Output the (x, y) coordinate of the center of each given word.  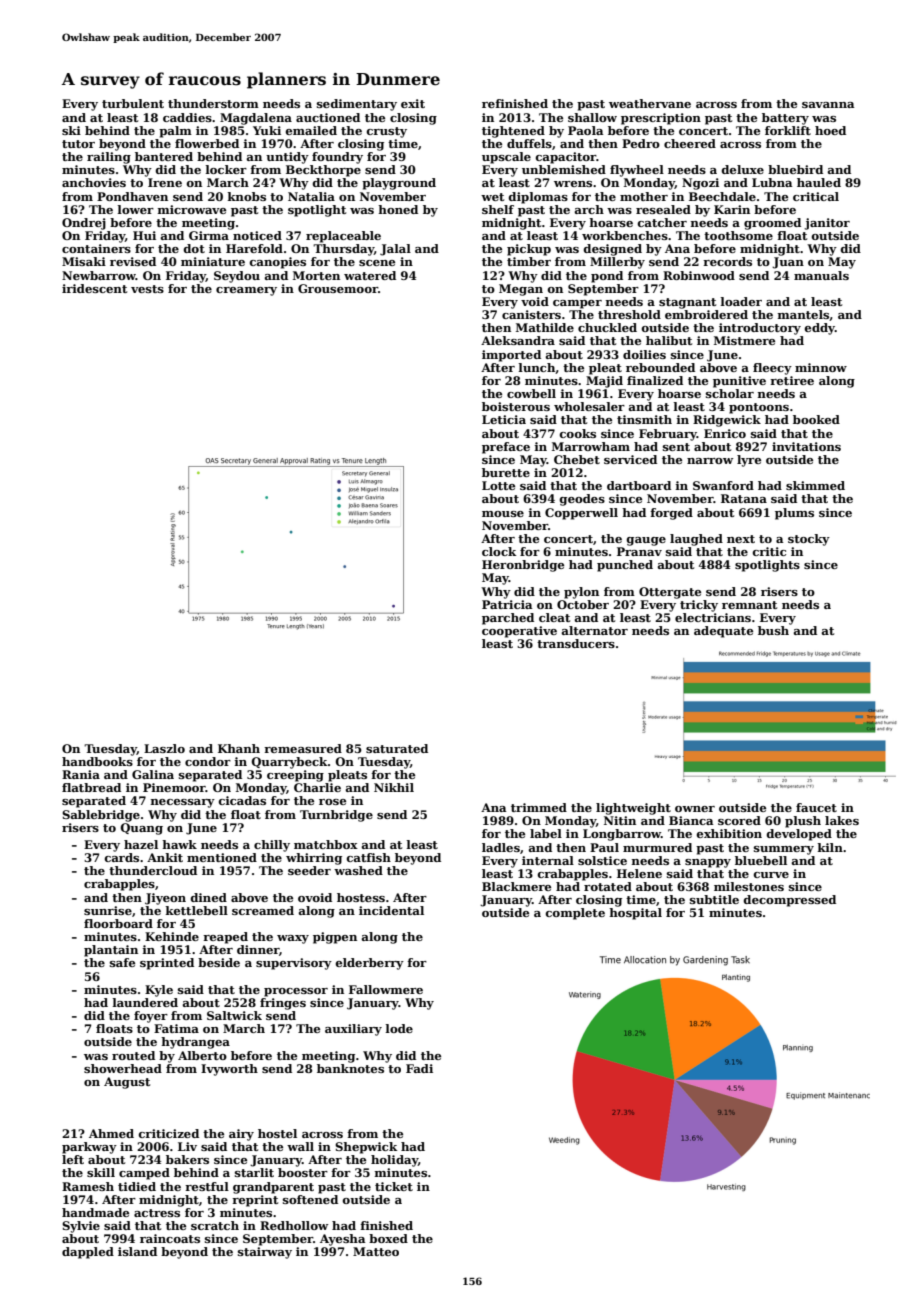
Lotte (498, 485)
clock (499, 551)
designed (613, 250)
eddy (820, 329)
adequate (723, 632)
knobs (246, 196)
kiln (830, 847)
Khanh (239, 748)
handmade (95, 1212)
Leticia (504, 419)
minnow (821, 367)
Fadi (419, 1068)
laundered (145, 1002)
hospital (635, 914)
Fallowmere (386, 989)
